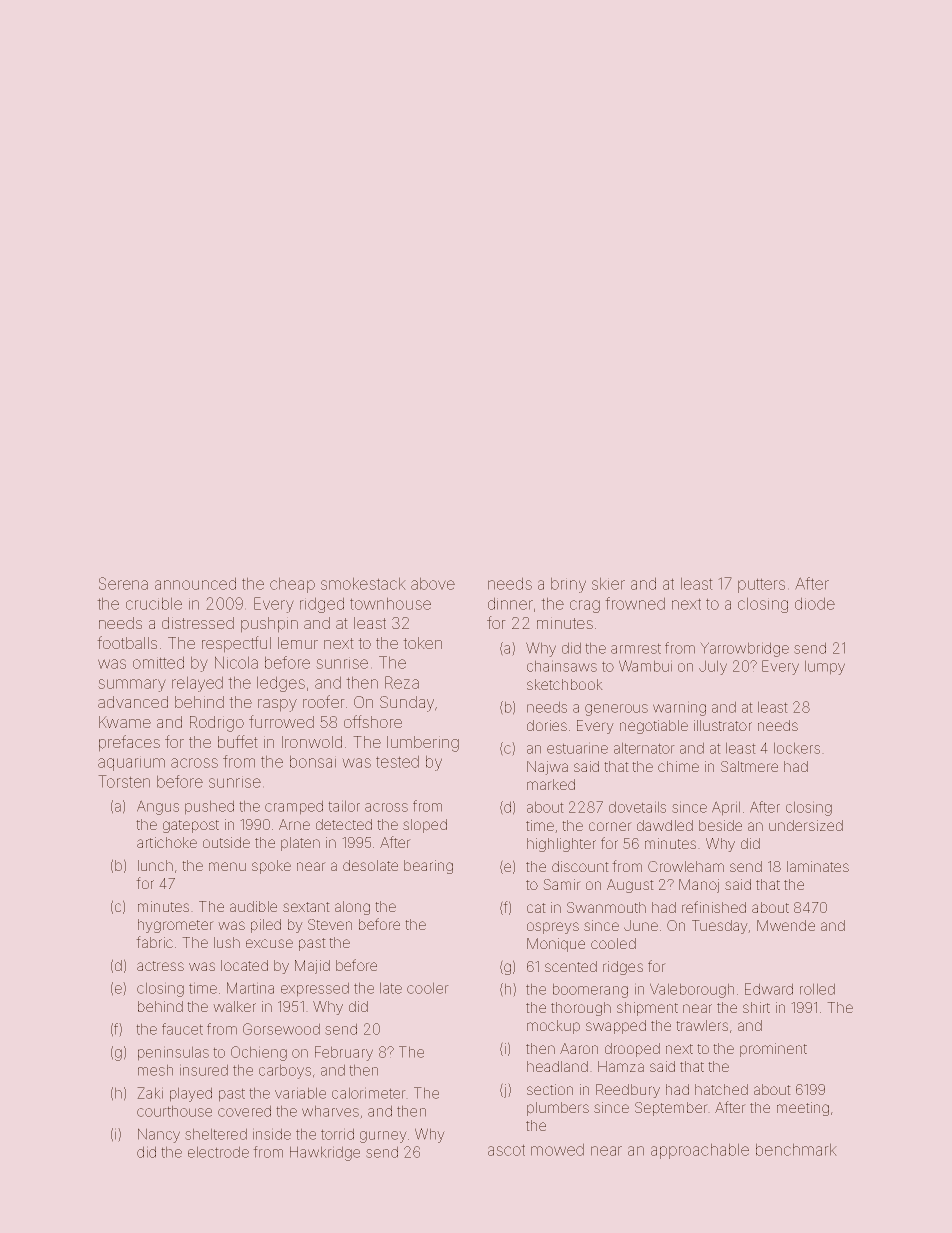 The width and height of the screenshot is (952, 1233). Describe the element at coordinates (182, 1029) in the screenshot. I see `faucet` at that location.
